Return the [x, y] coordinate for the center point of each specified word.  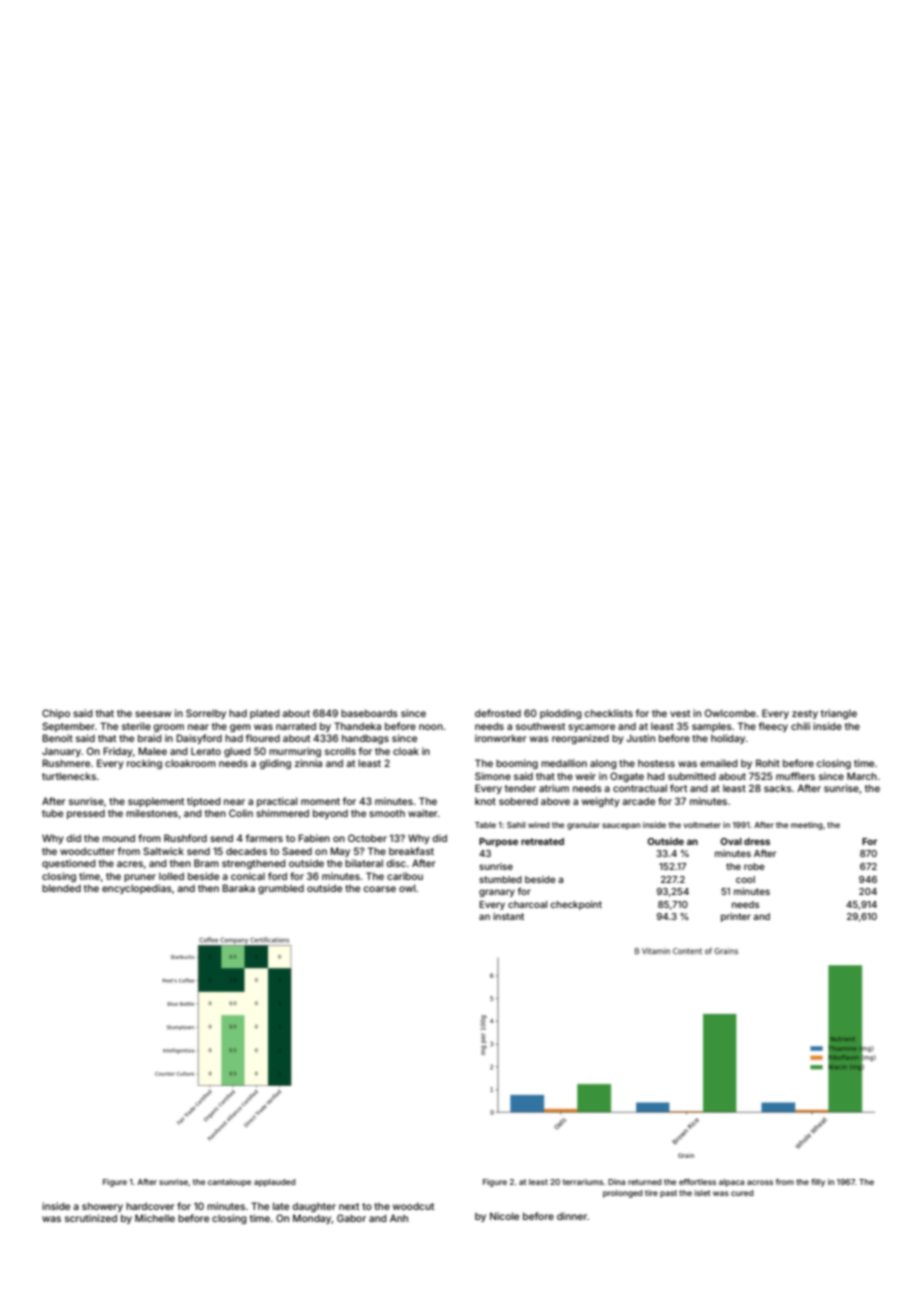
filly [818, 1182]
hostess [656, 763]
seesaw [153, 714]
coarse [379, 889]
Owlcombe [730, 713]
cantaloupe [229, 1183]
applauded [275, 1183]
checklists [608, 713]
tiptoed [204, 802]
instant [508, 916]
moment [320, 801]
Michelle [155, 1218]
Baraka [238, 888]
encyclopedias [137, 889]
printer [736, 917]
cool [745, 879]
